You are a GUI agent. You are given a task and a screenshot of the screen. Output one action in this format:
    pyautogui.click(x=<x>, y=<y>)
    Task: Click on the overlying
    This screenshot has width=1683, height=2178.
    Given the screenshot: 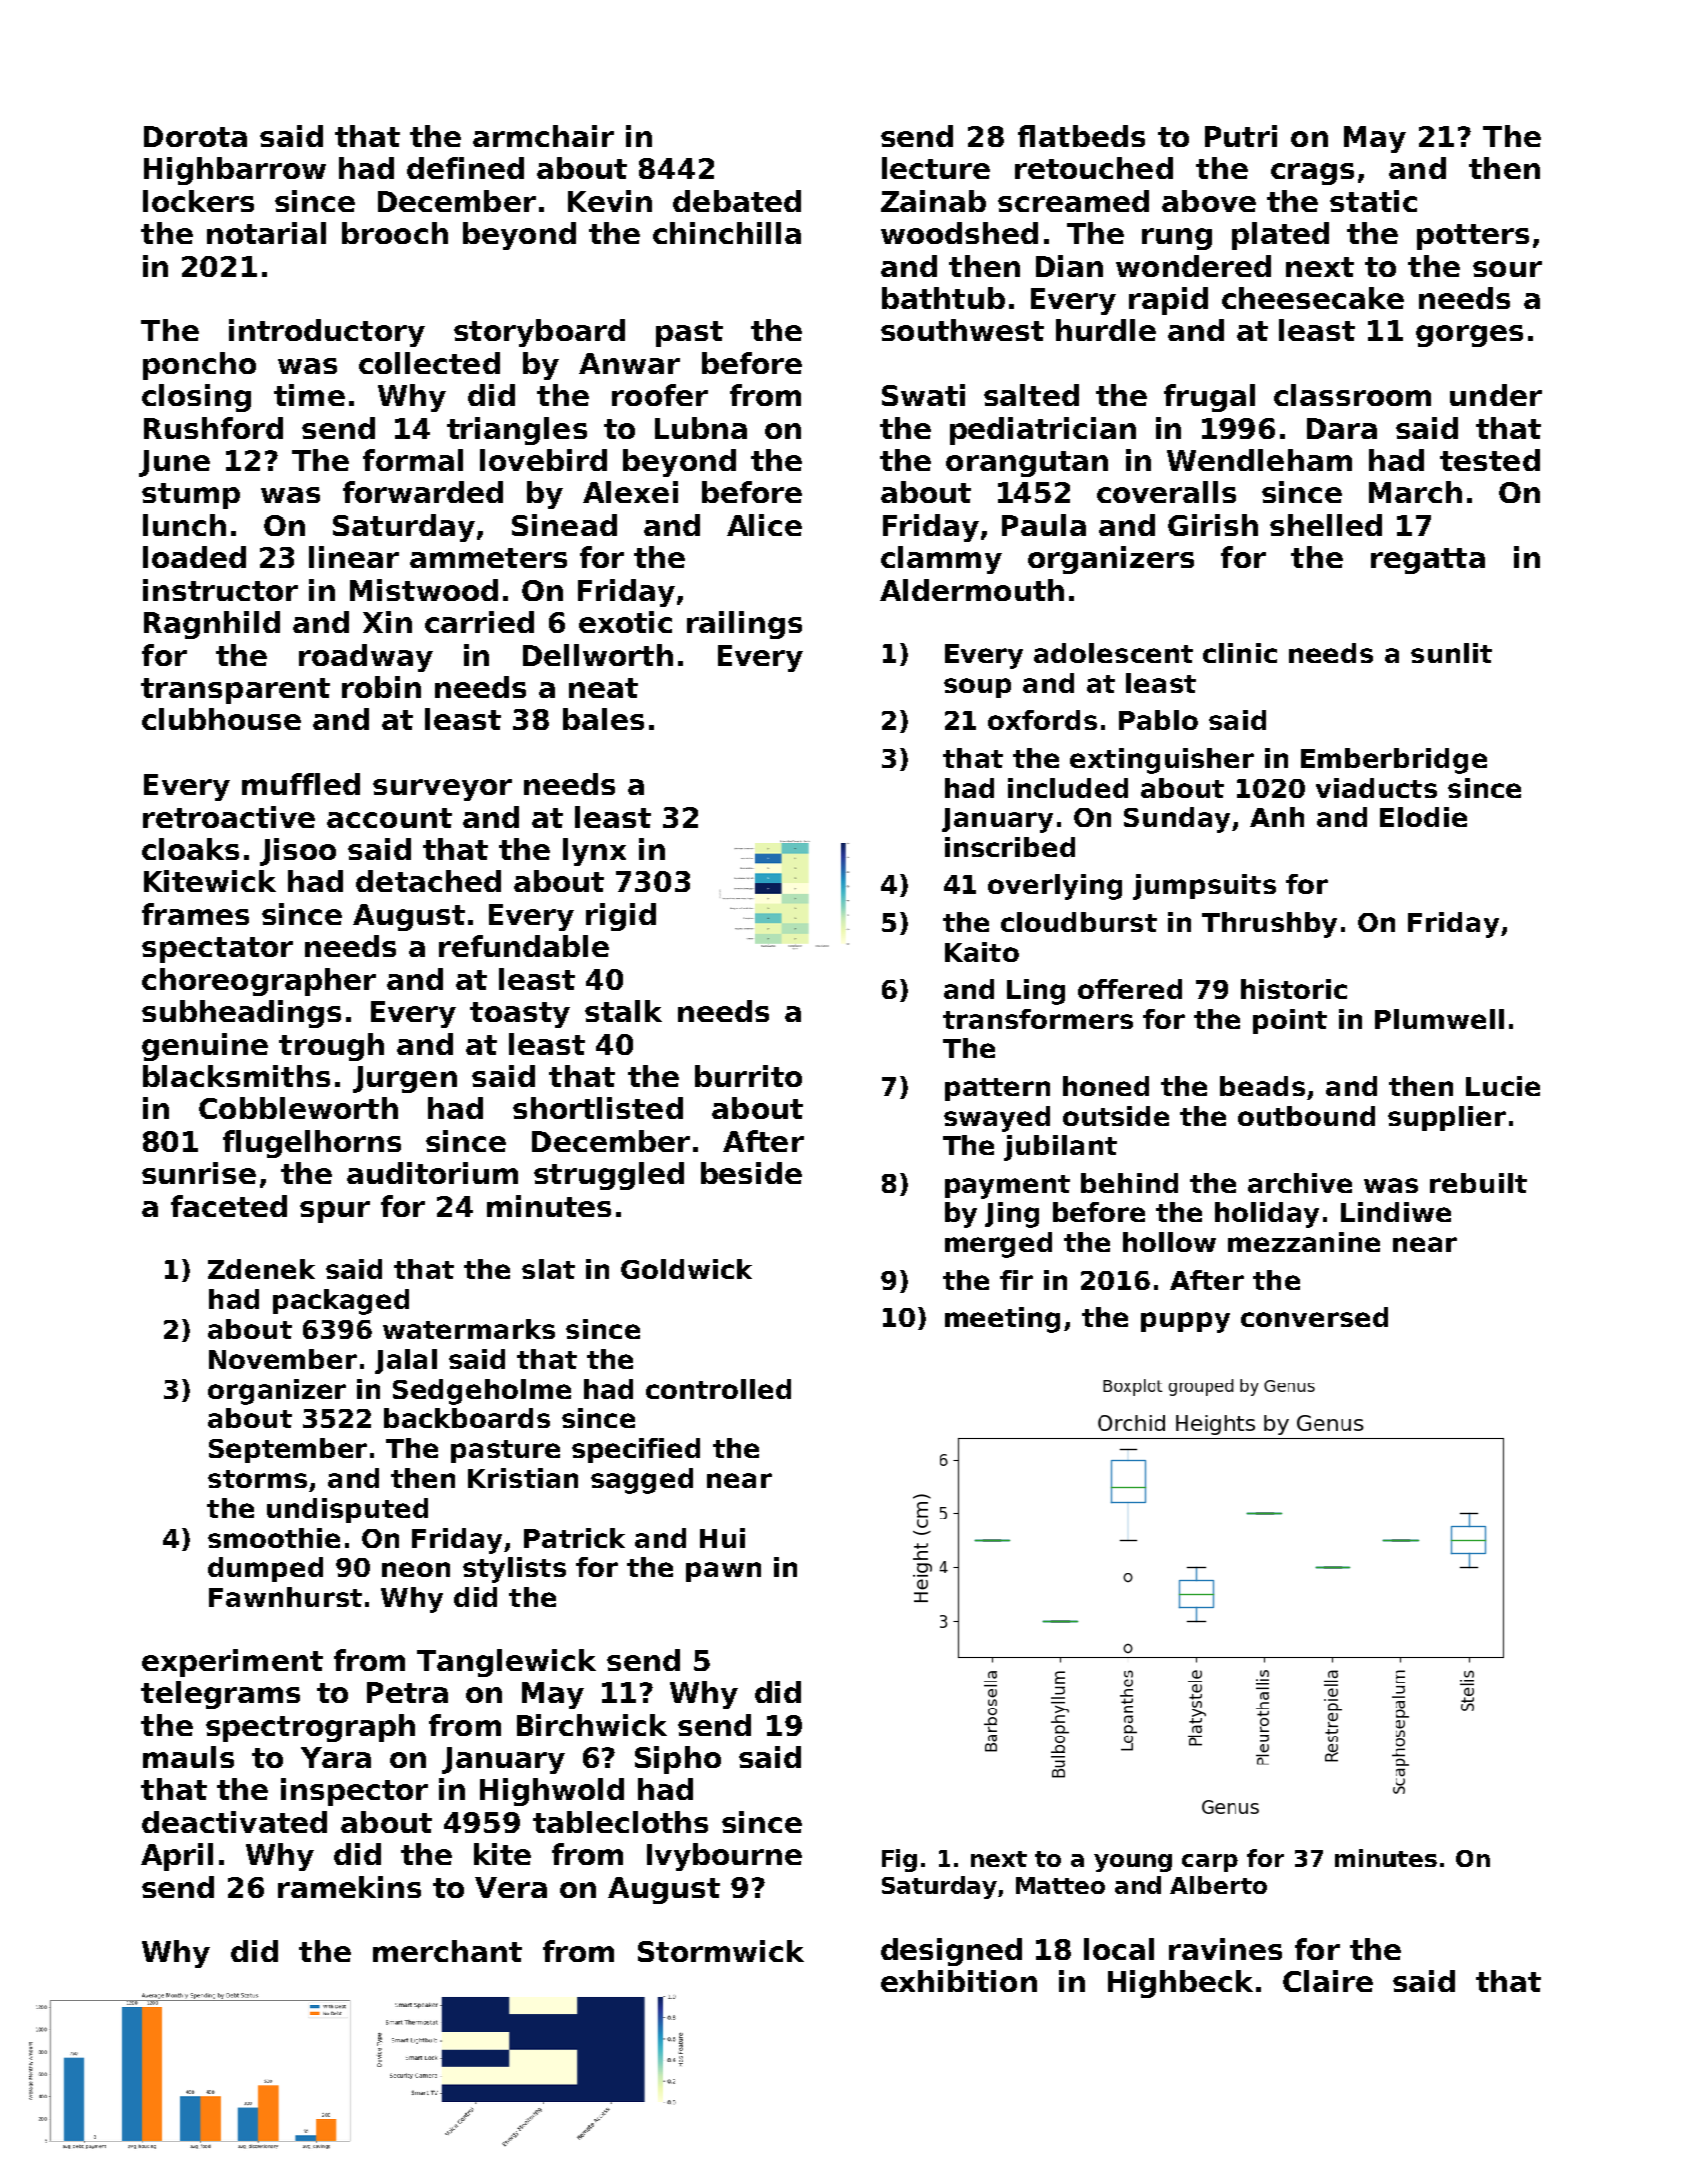 What is the action you would take?
    pyautogui.click(x=1055, y=887)
